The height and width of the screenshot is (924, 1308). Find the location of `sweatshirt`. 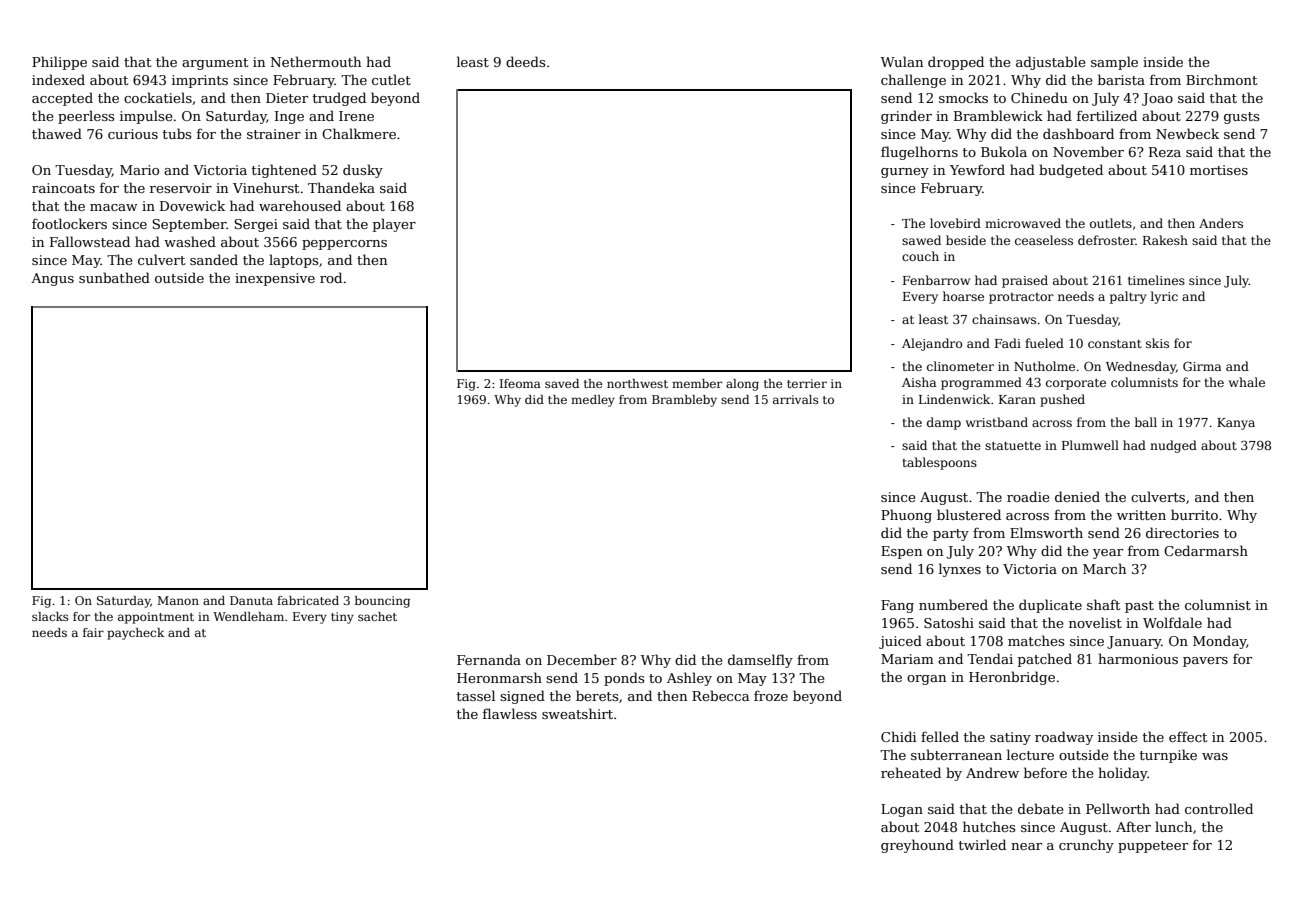

sweatshirt is located at coordinates (577, 713).
